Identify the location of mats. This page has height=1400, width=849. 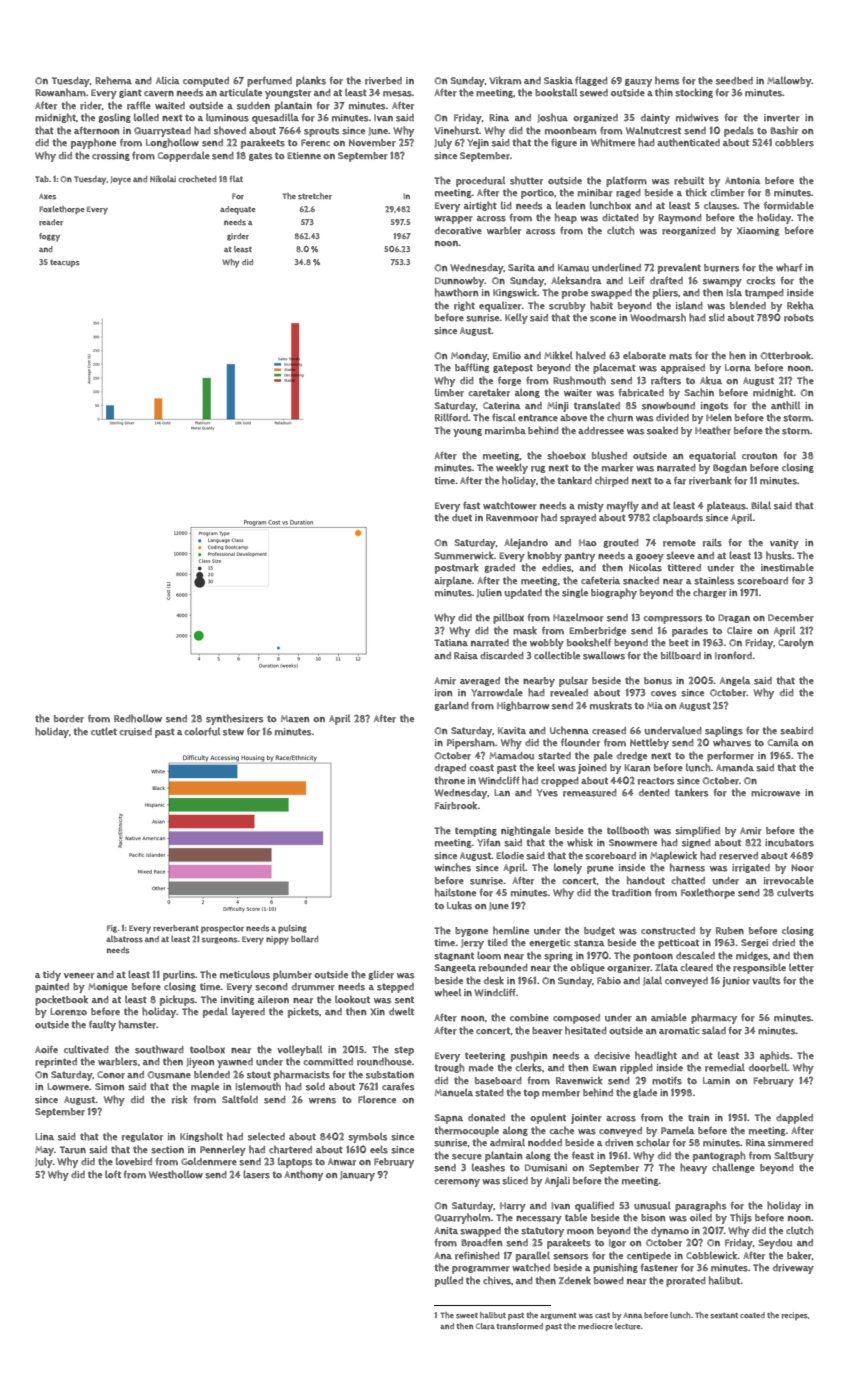
(680, 356).
